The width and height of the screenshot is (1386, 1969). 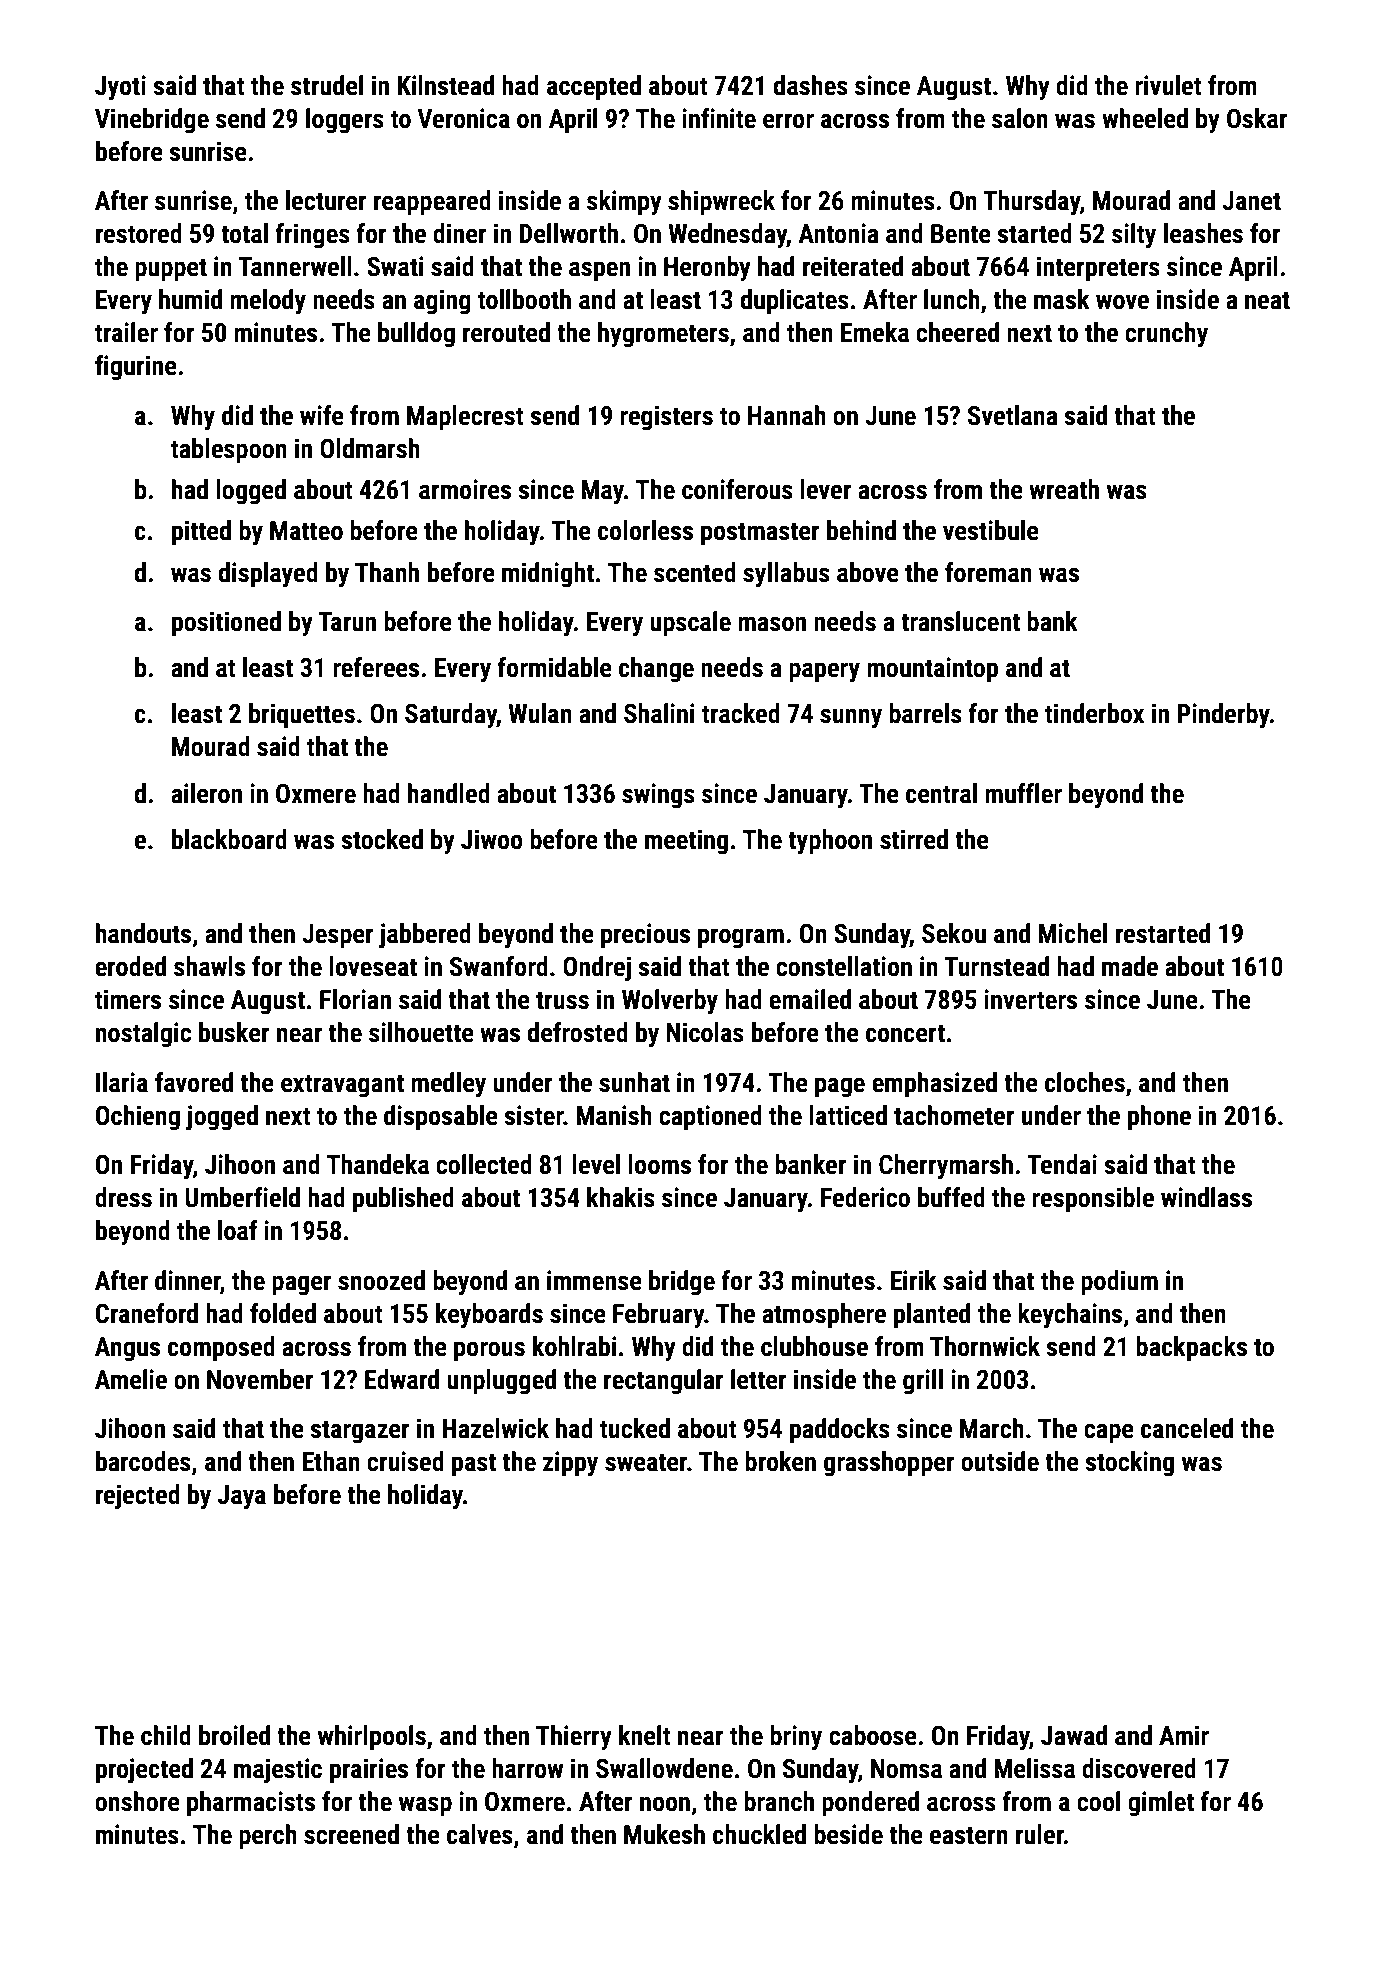 I want to click on Federico, so click(x=865, y=1197).
